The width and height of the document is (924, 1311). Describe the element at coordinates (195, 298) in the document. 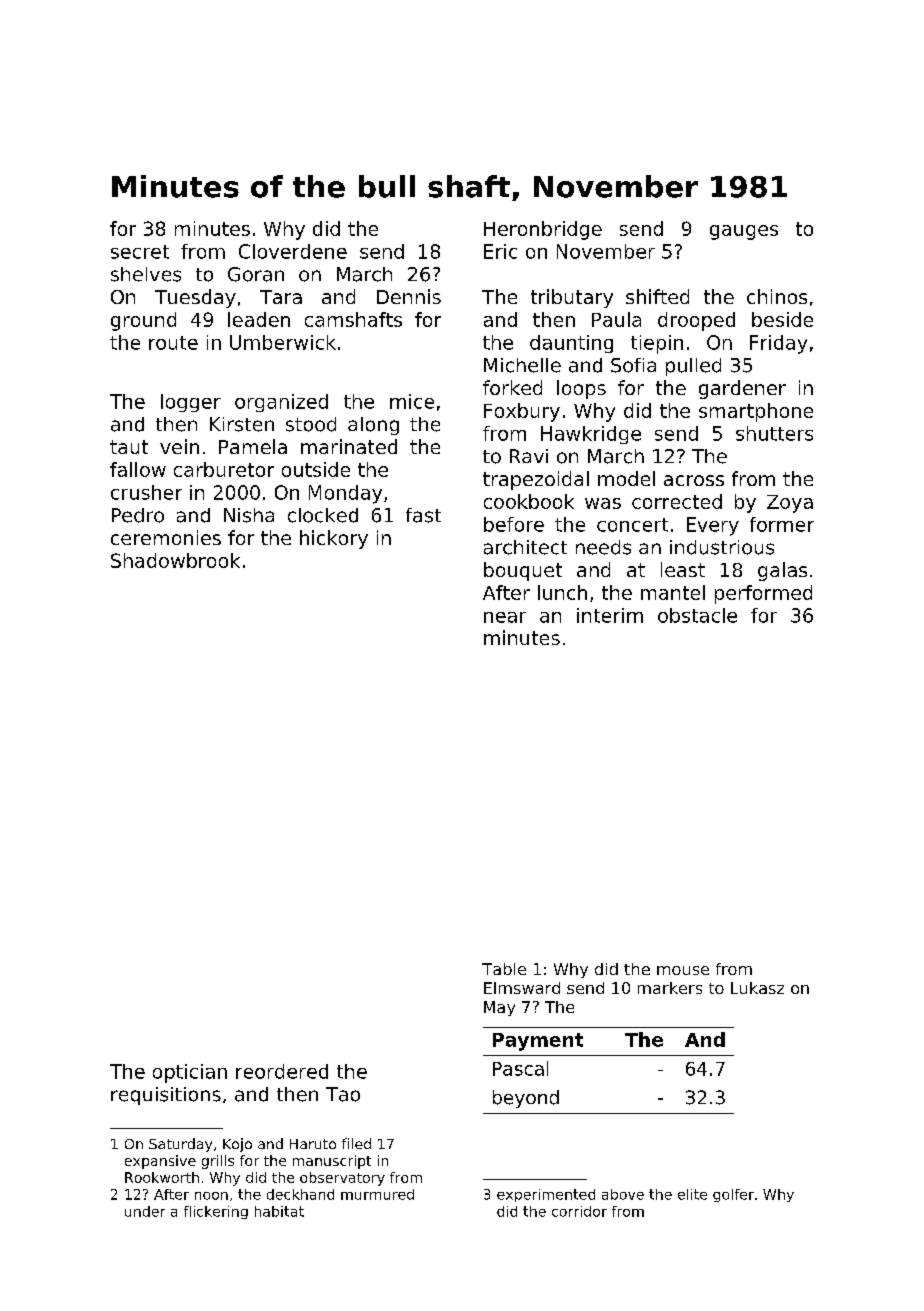

I see `Tuesday` at that location.
